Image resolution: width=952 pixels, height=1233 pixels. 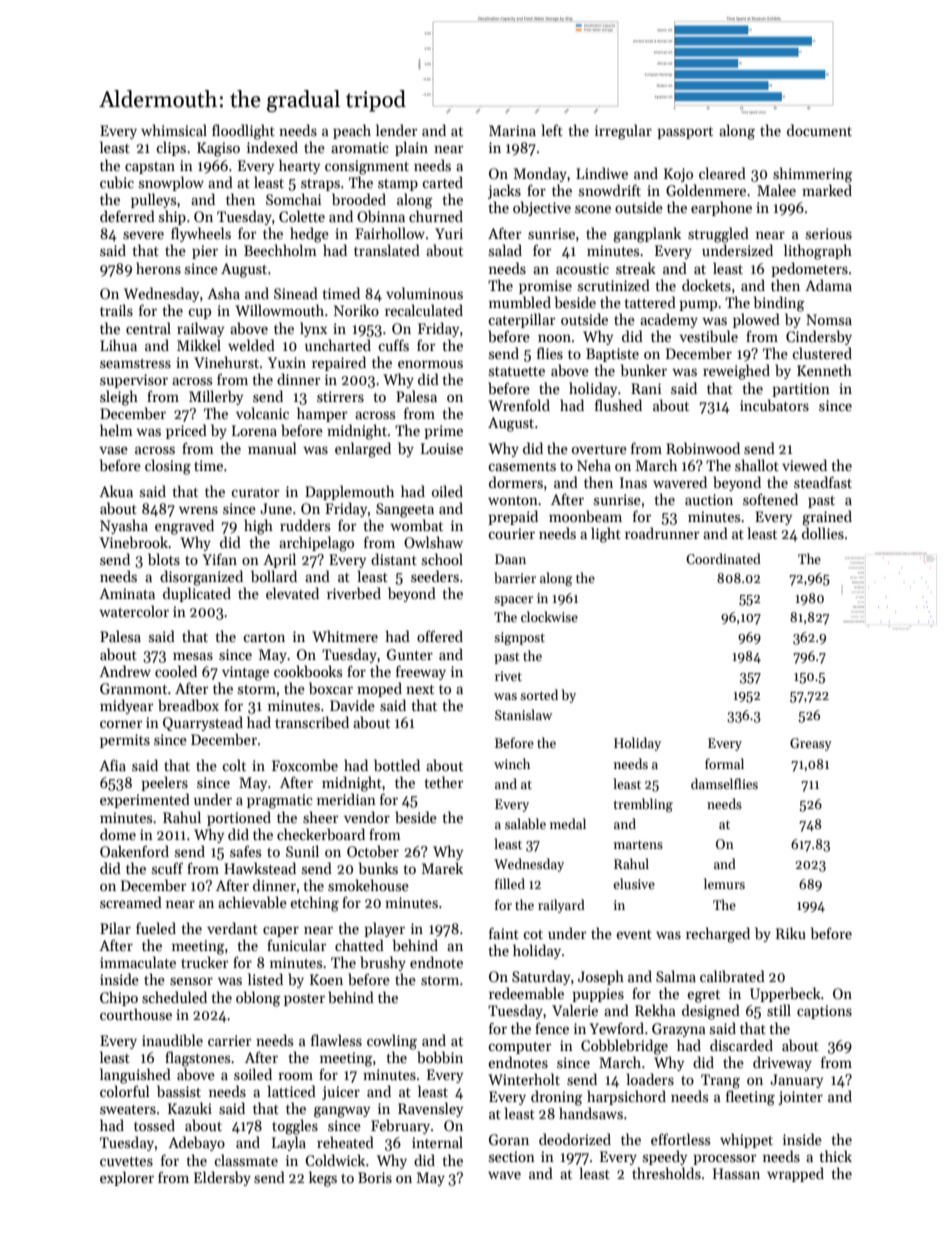 I want to click on Akua, so click(x=116, y=491).
